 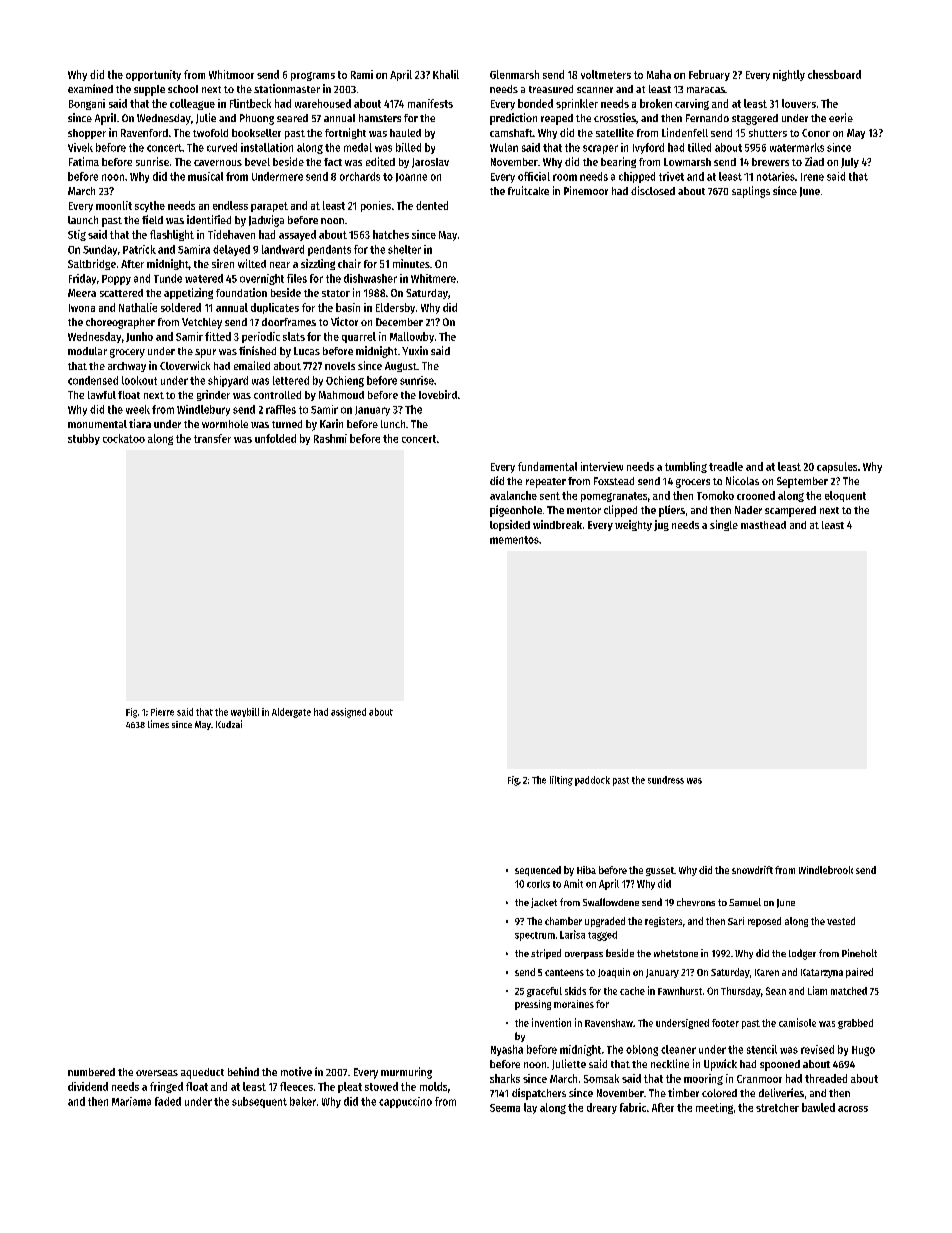 I want to click on shelter, so click(x=404, y=249).
